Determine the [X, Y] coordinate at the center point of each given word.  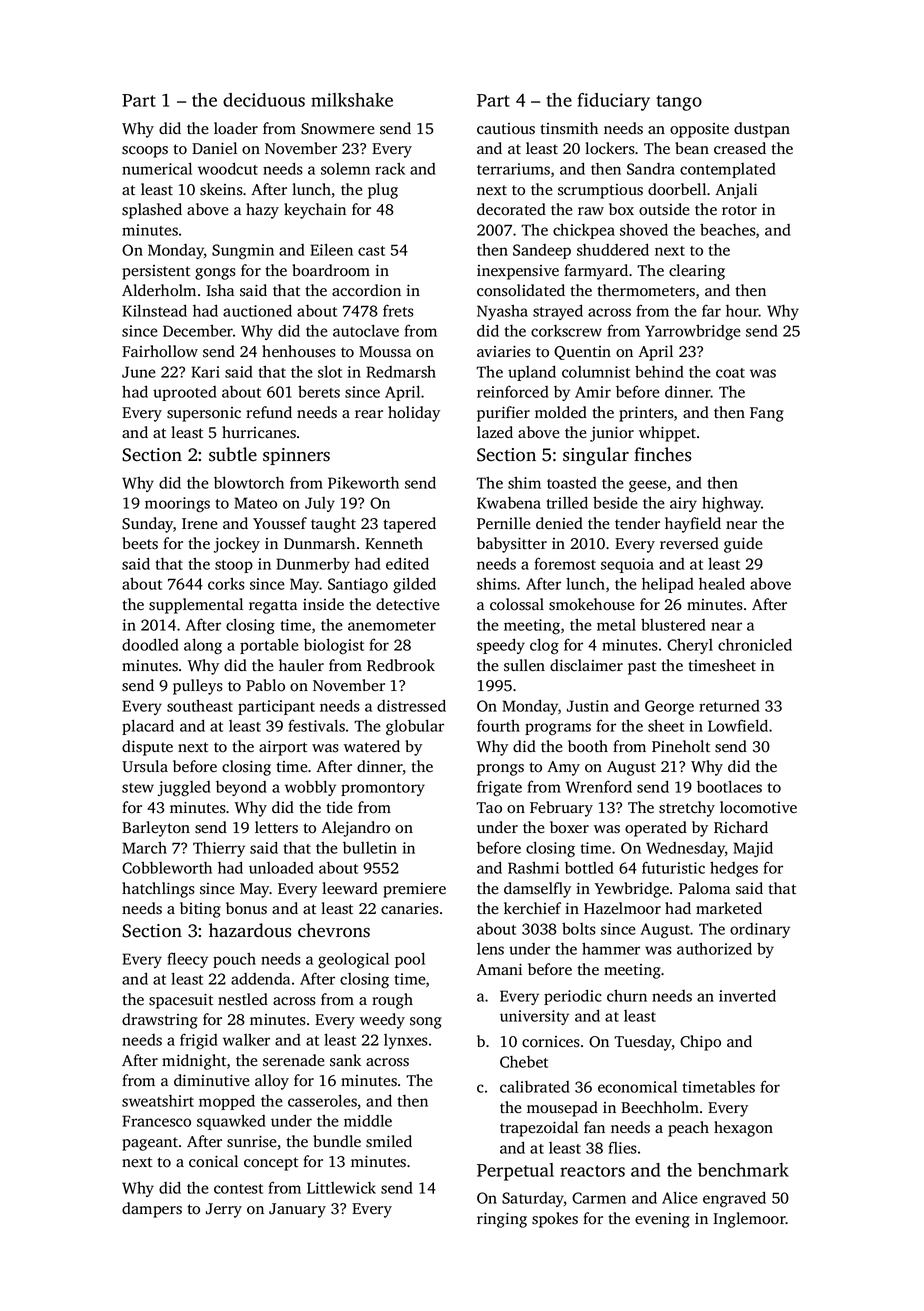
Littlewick [341, 1188]
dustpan [762, 130]
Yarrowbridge [693, 332]
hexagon [743, 1129]
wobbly [310, 788]
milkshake [352, 100]
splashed [152, 211]
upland [532, 373]
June [139, 372]
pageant [150, 1144]
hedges [734, 869]
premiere [414, 890]
